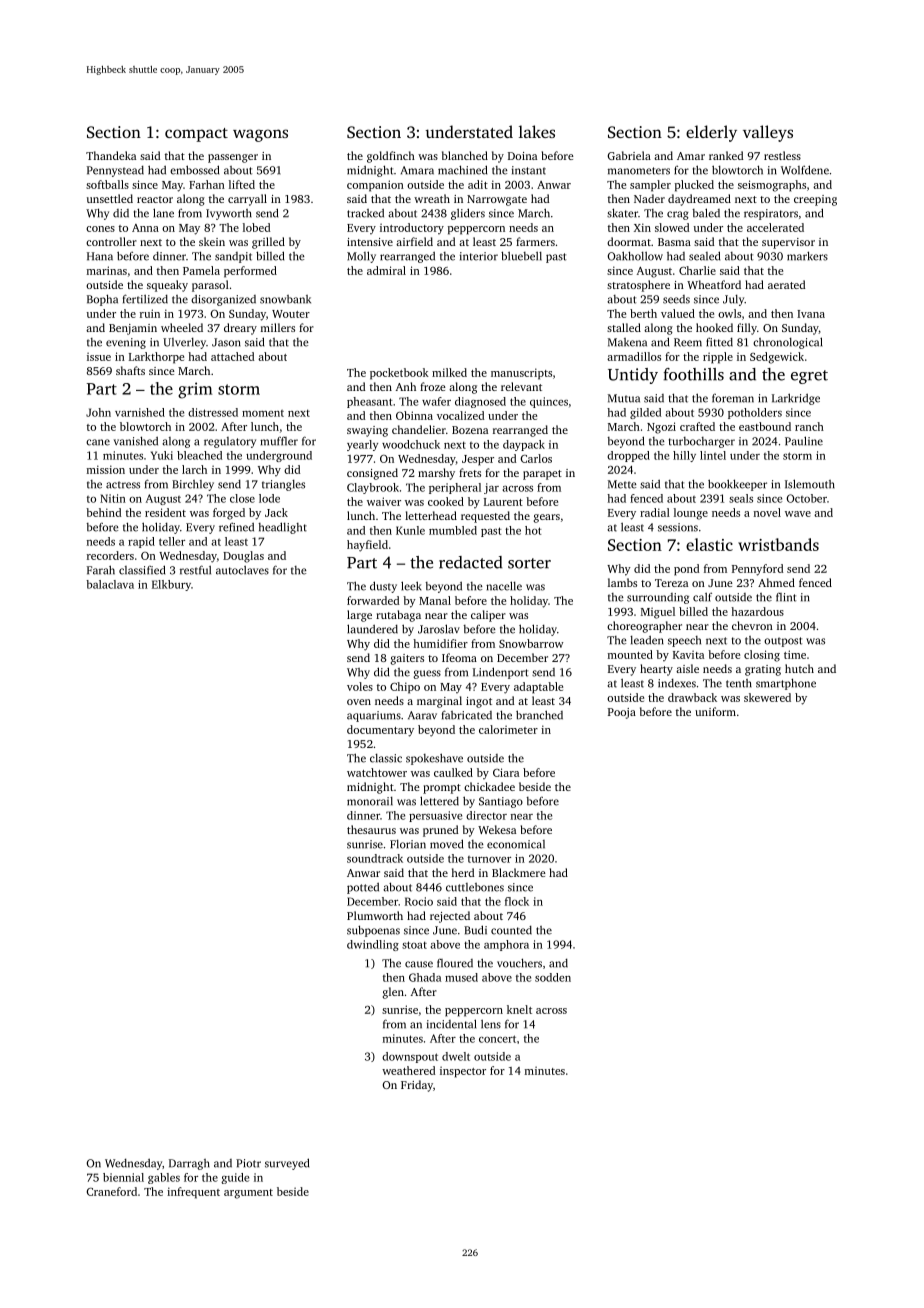 The image size is (924, 1308). Describe the element at coordinates (373, 945) in the image. I see `dwindling` at that location.
